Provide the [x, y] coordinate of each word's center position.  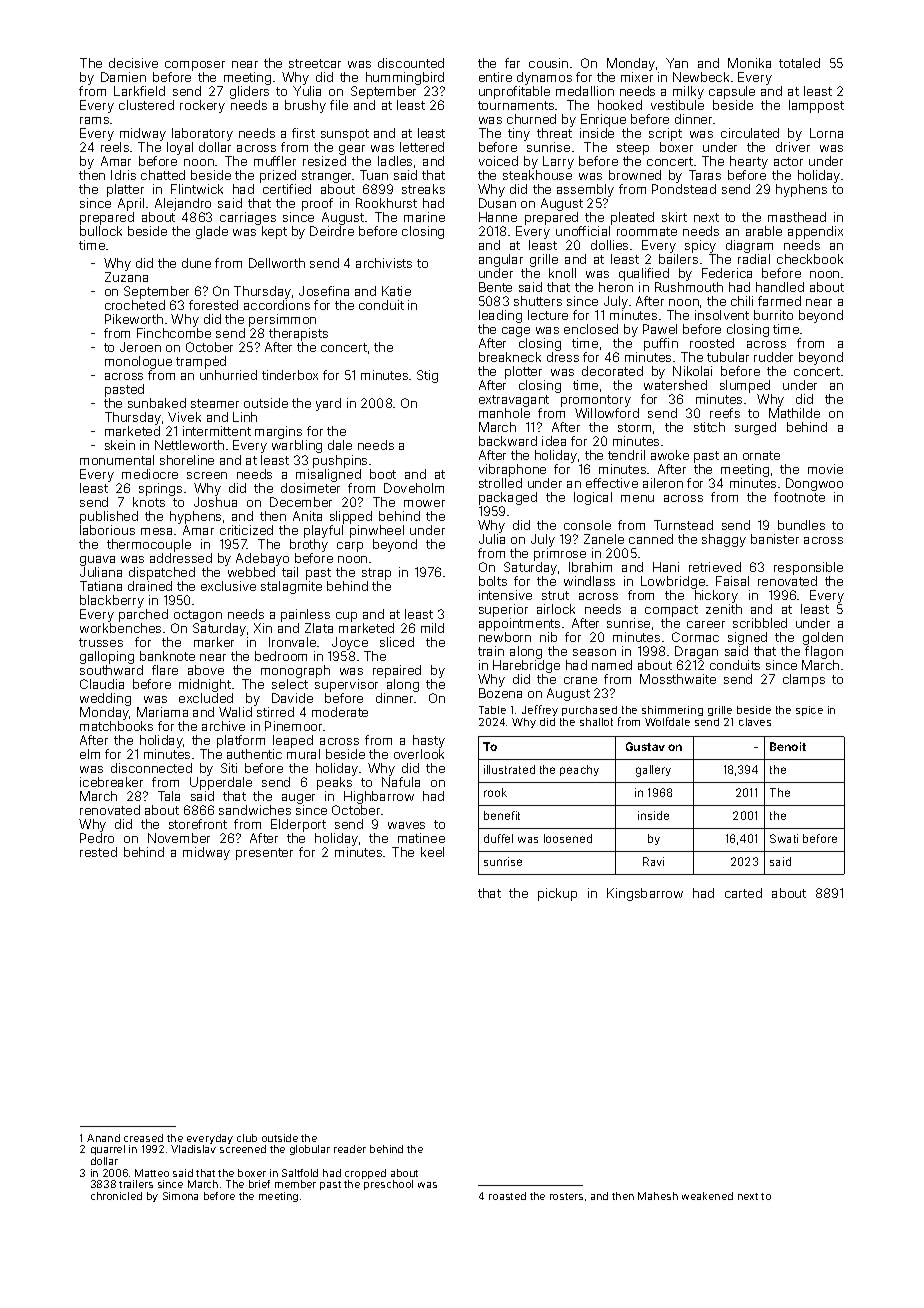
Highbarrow [379, 797]
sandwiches [255, 810]
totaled [799, 63]
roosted [712, 343]
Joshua [215, 502]
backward [508, 441]
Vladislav [193, 1149]
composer [195, 66]
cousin [548, 63]
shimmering [672, 712]
